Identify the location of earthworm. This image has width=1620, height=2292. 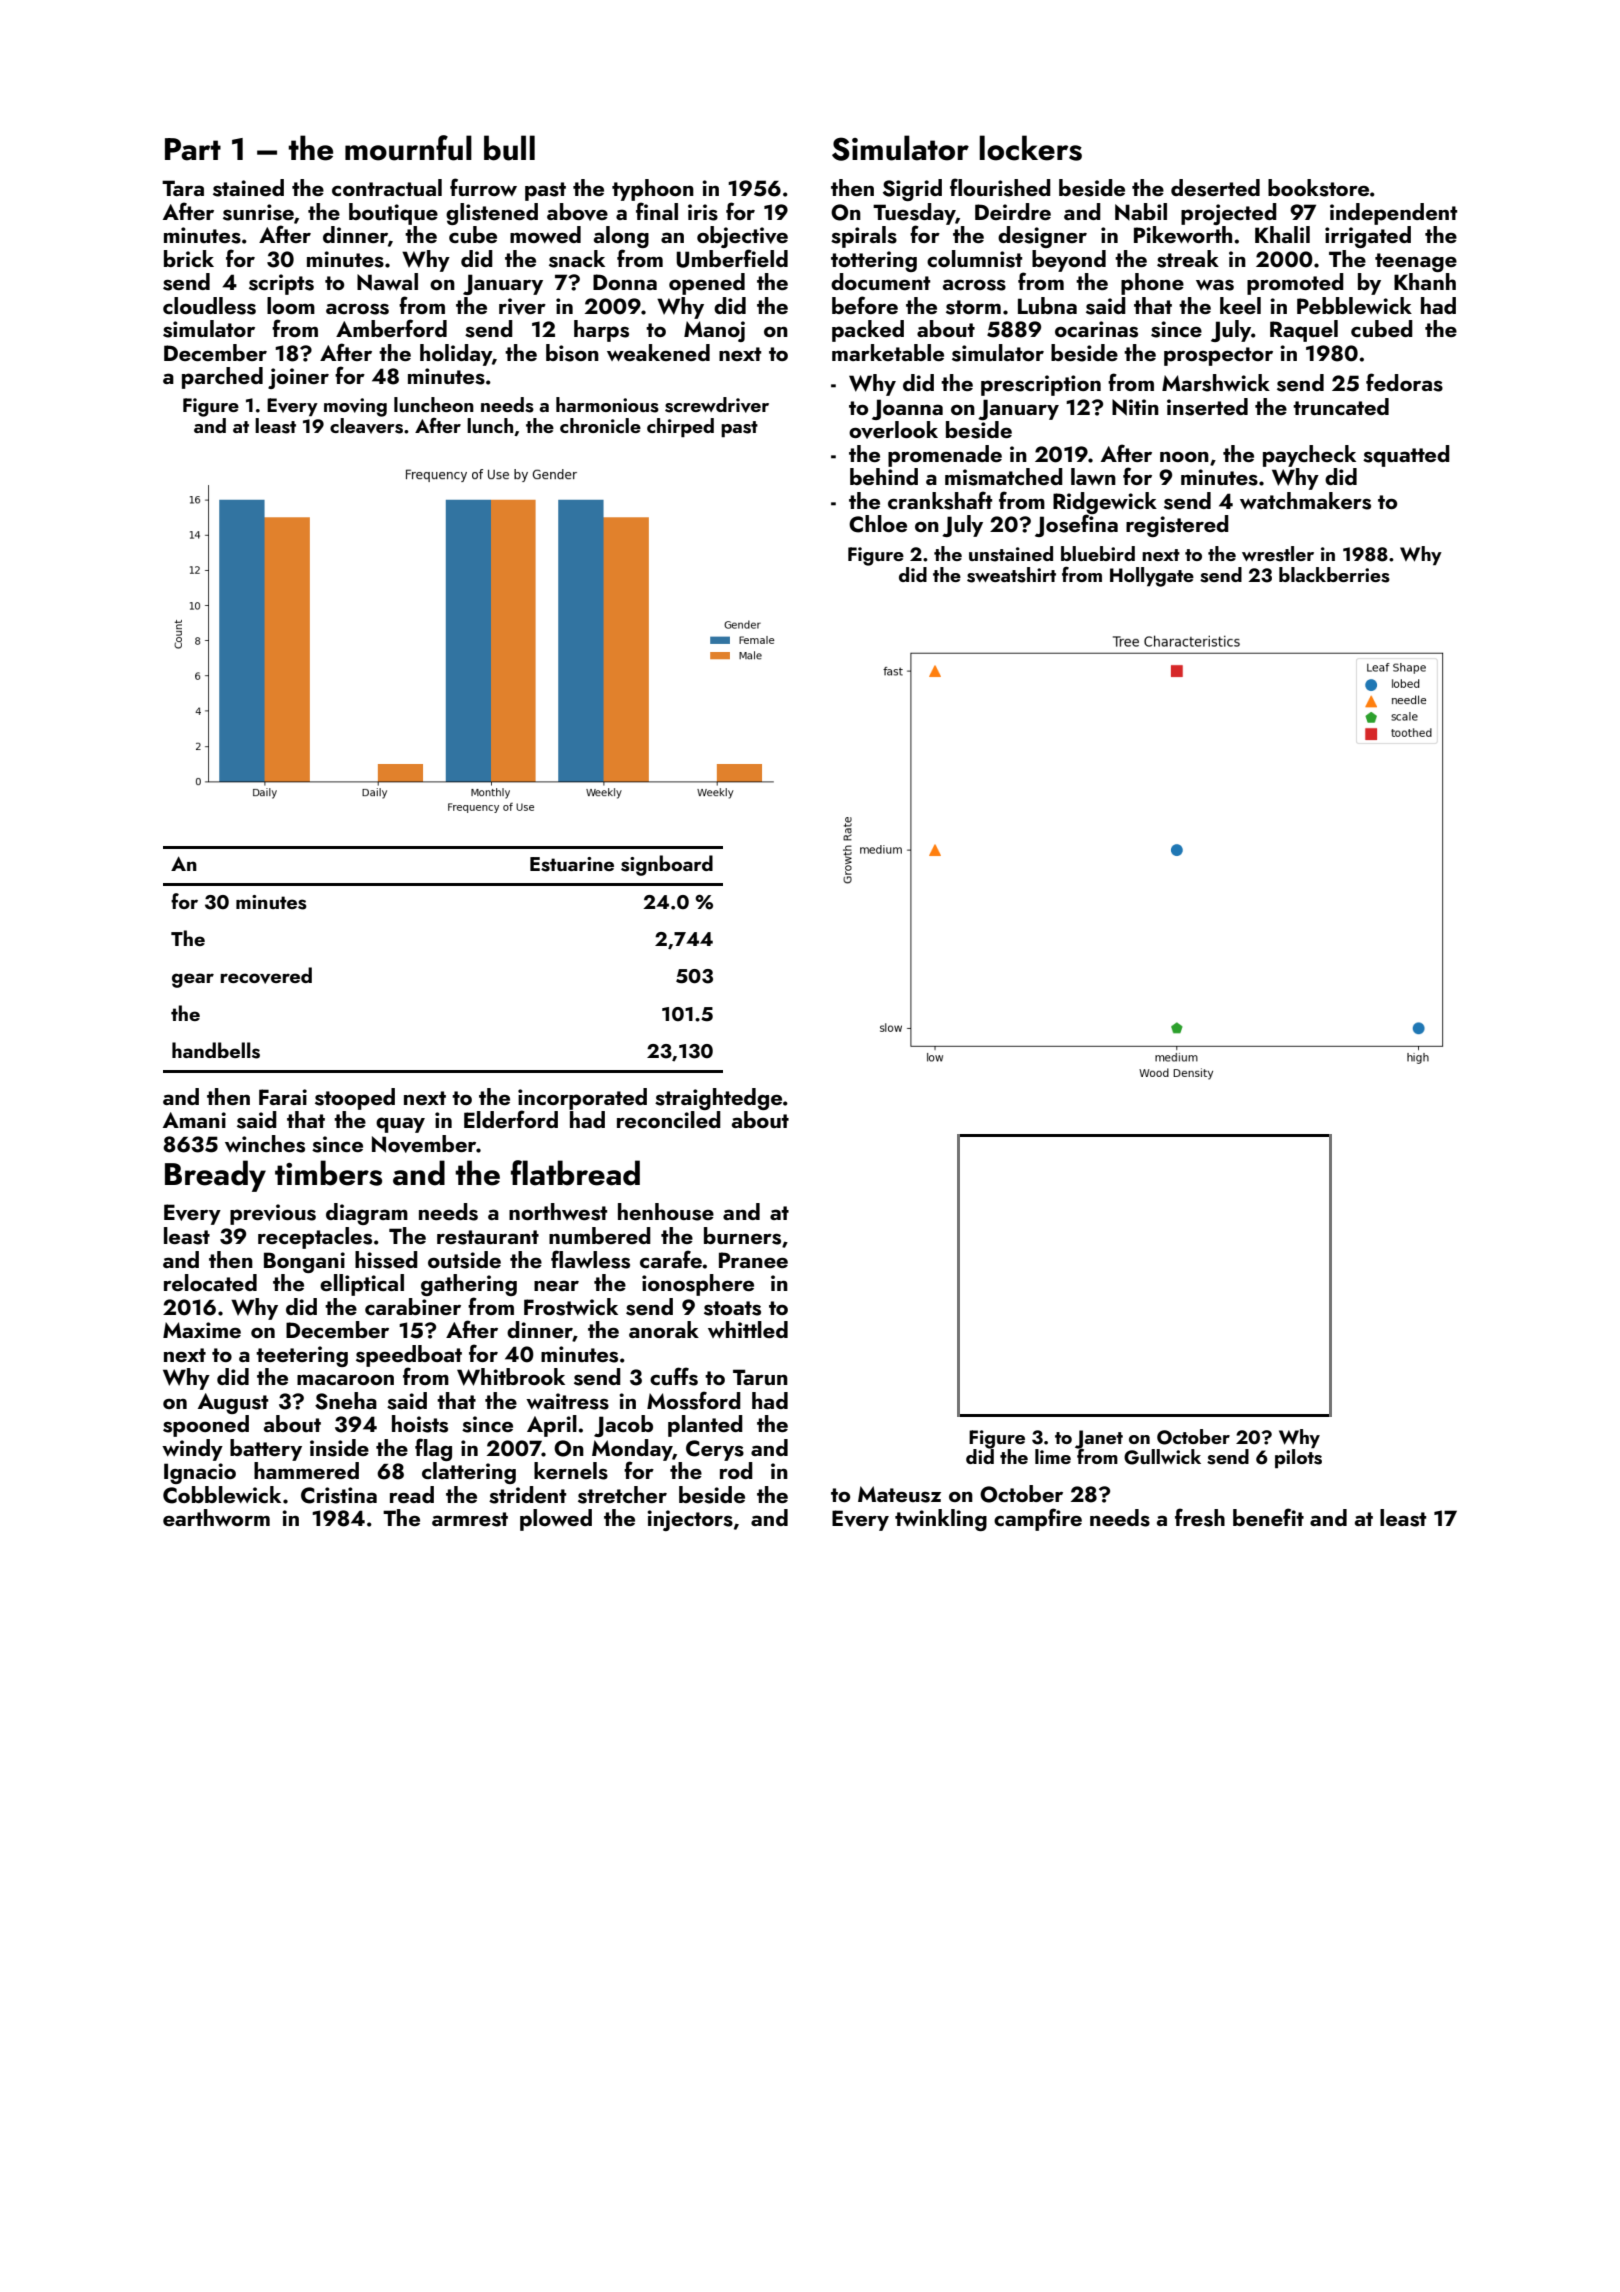
(216, 1517).
